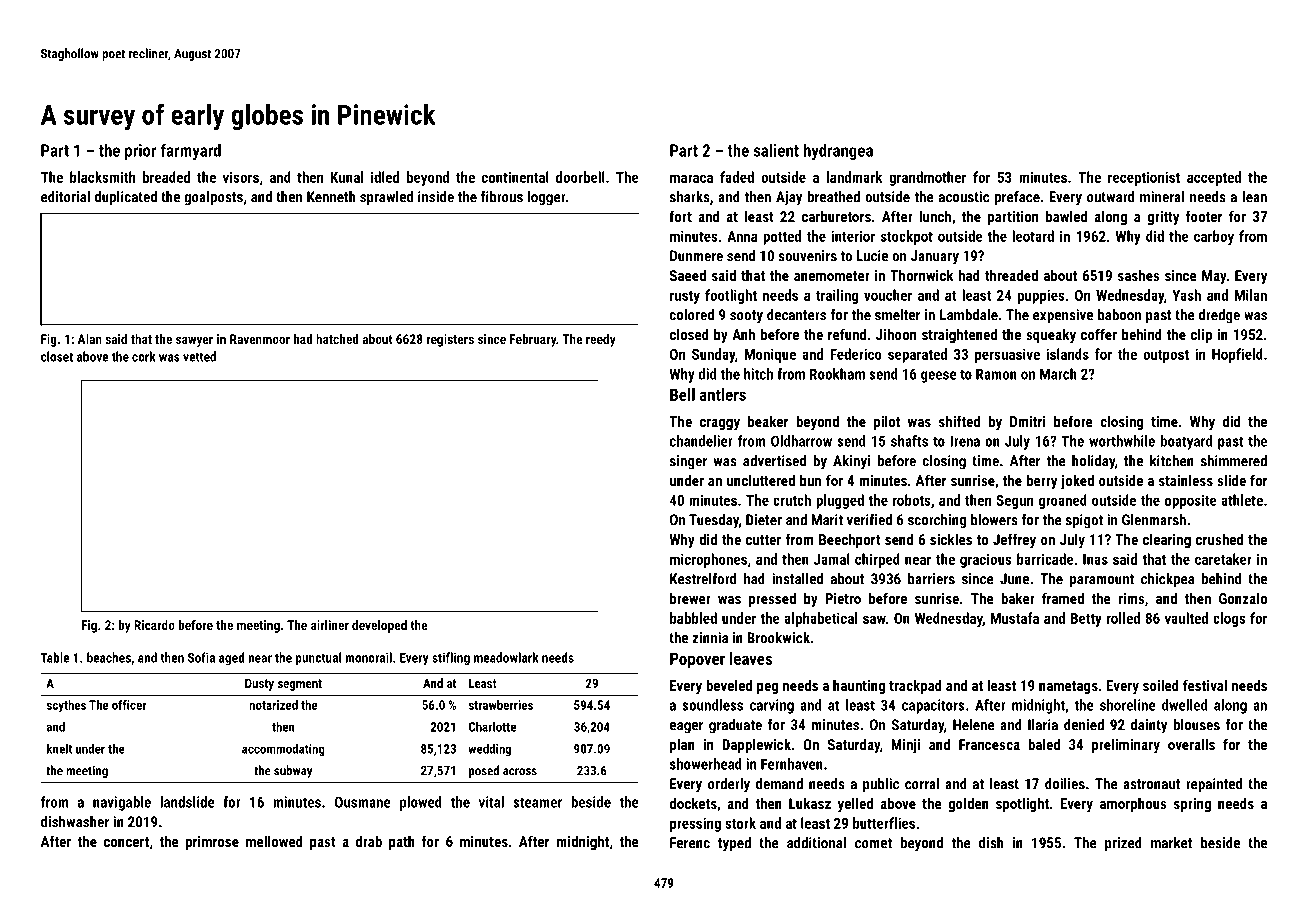 Image resolution: width=1308 pixels, height=924 pixels. I want to click on prior, so click(141, 152).
